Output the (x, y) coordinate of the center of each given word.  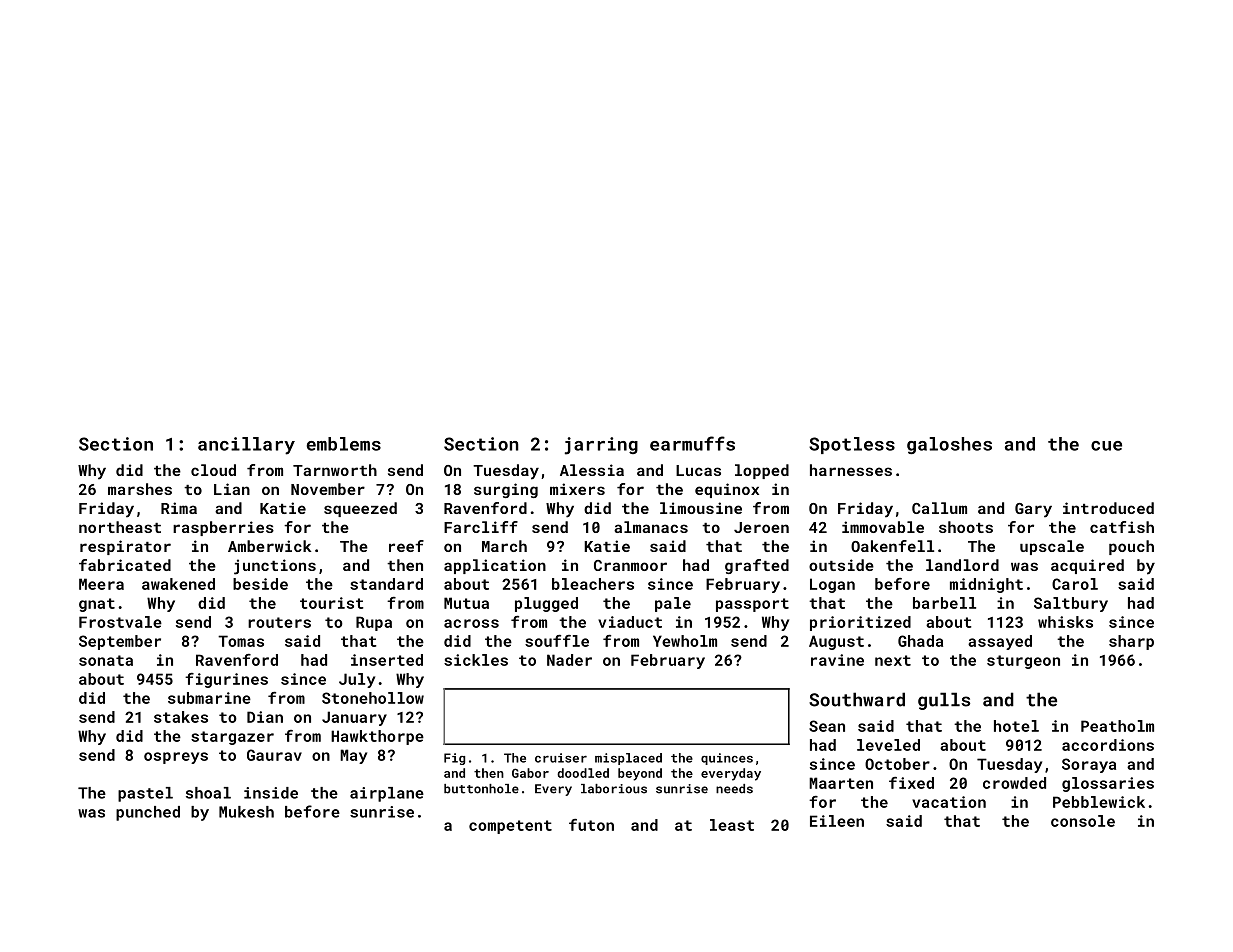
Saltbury (1071, 604)
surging (506, 490)
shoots (966, 527)
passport (752, 605)
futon (591, 825)
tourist (331, 603)
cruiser (561, 758)
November (328, 489)
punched (148, 813)
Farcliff (481, 527)
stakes (181, 717)
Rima (179, 508)
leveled (888, 745)
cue (1106, 446)
